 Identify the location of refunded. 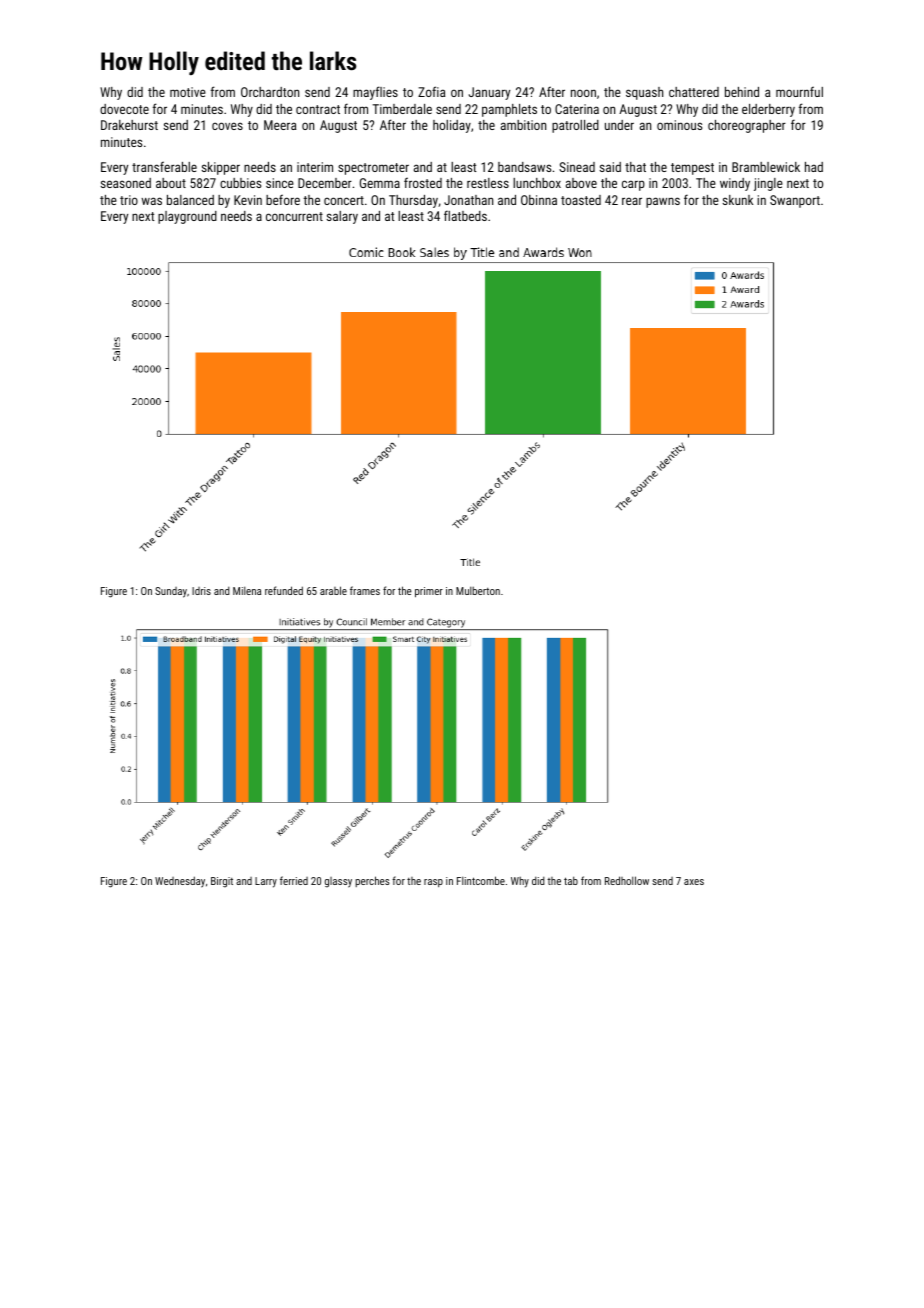
(284, 590).
